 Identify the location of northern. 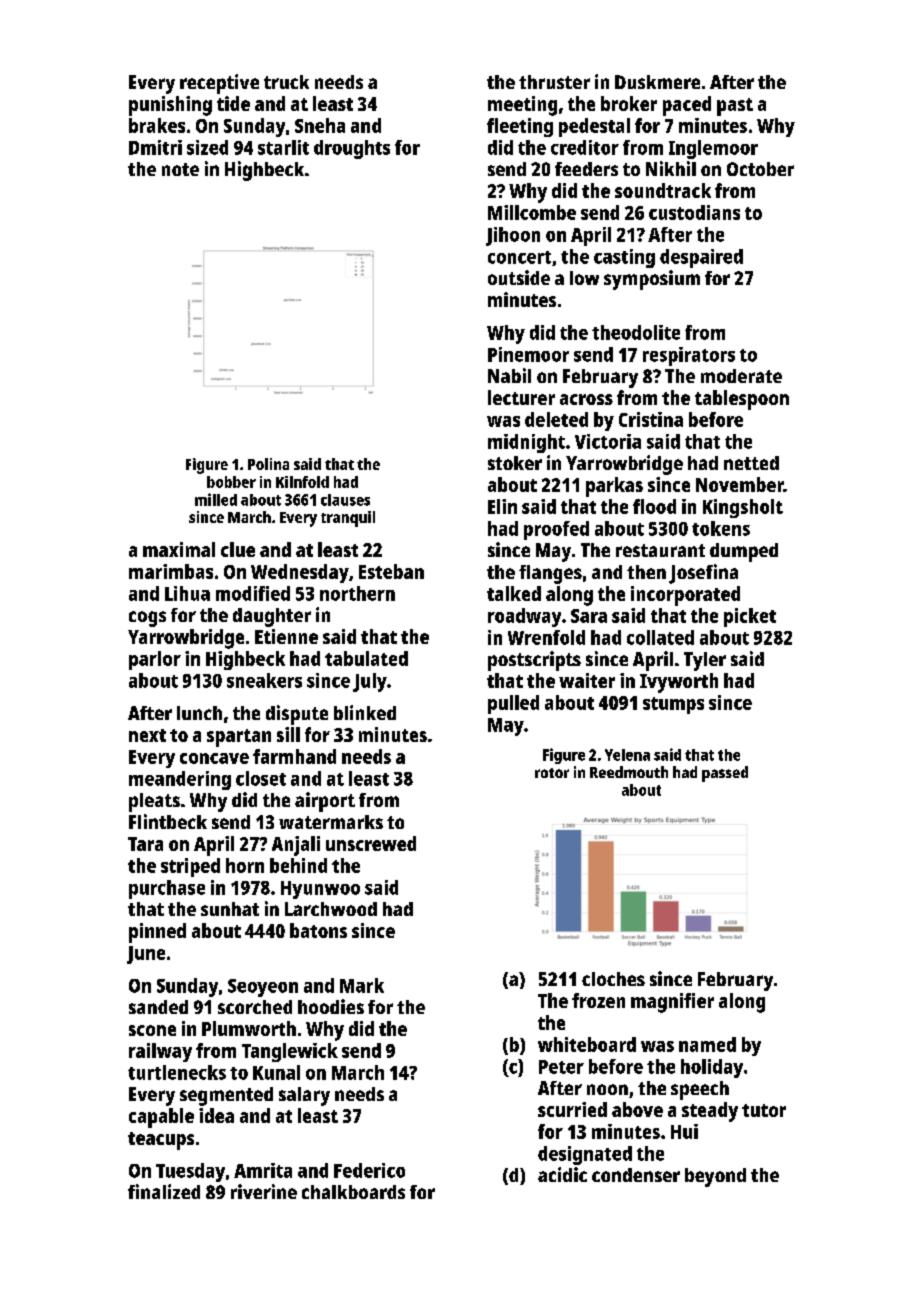
(357, 593).
